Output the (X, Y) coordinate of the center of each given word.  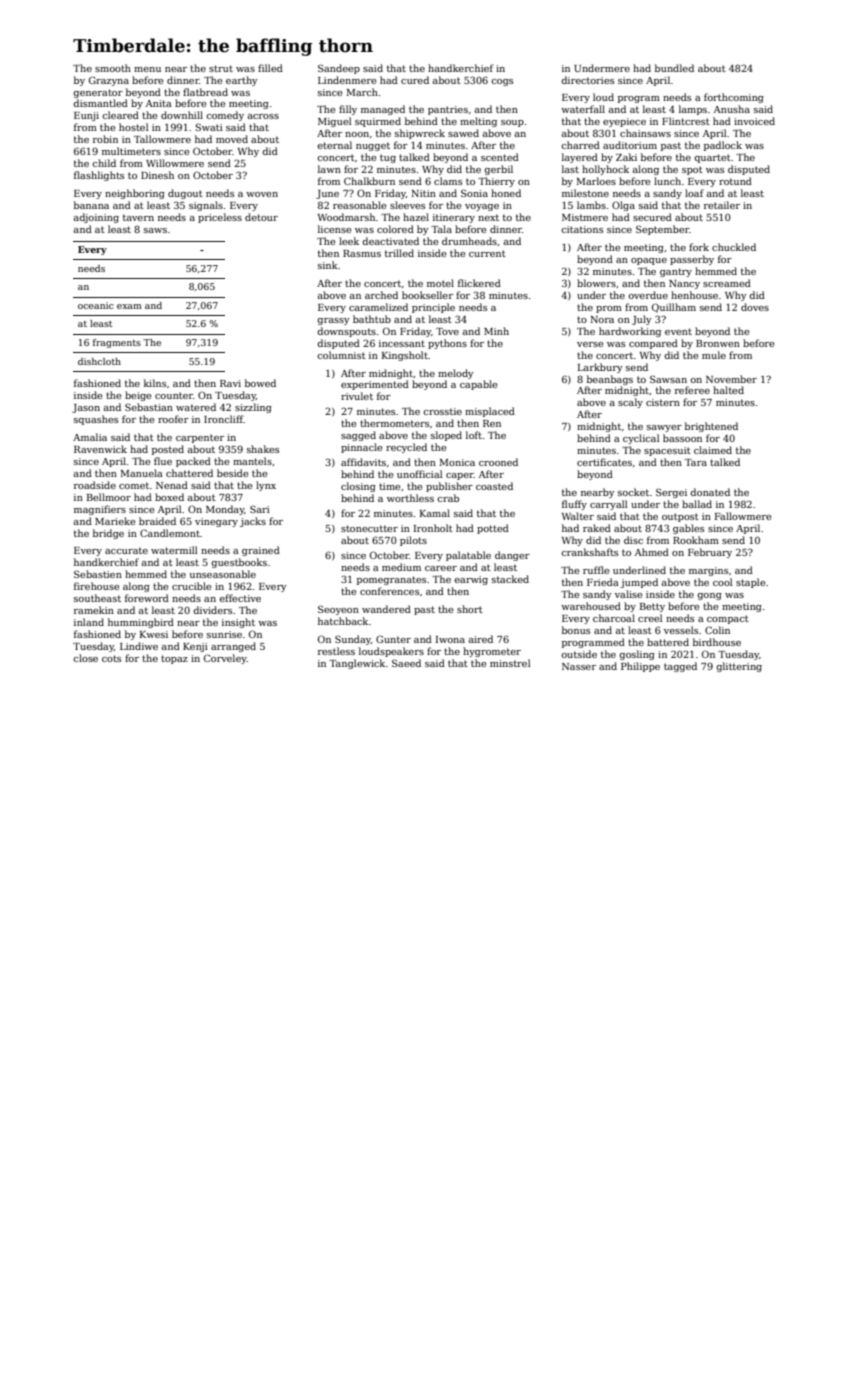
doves (755, 307)
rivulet (357, 396)
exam (129, 306)
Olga (623, 206)
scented (500, 157)
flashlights (99, 176)
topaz (174, 659)
